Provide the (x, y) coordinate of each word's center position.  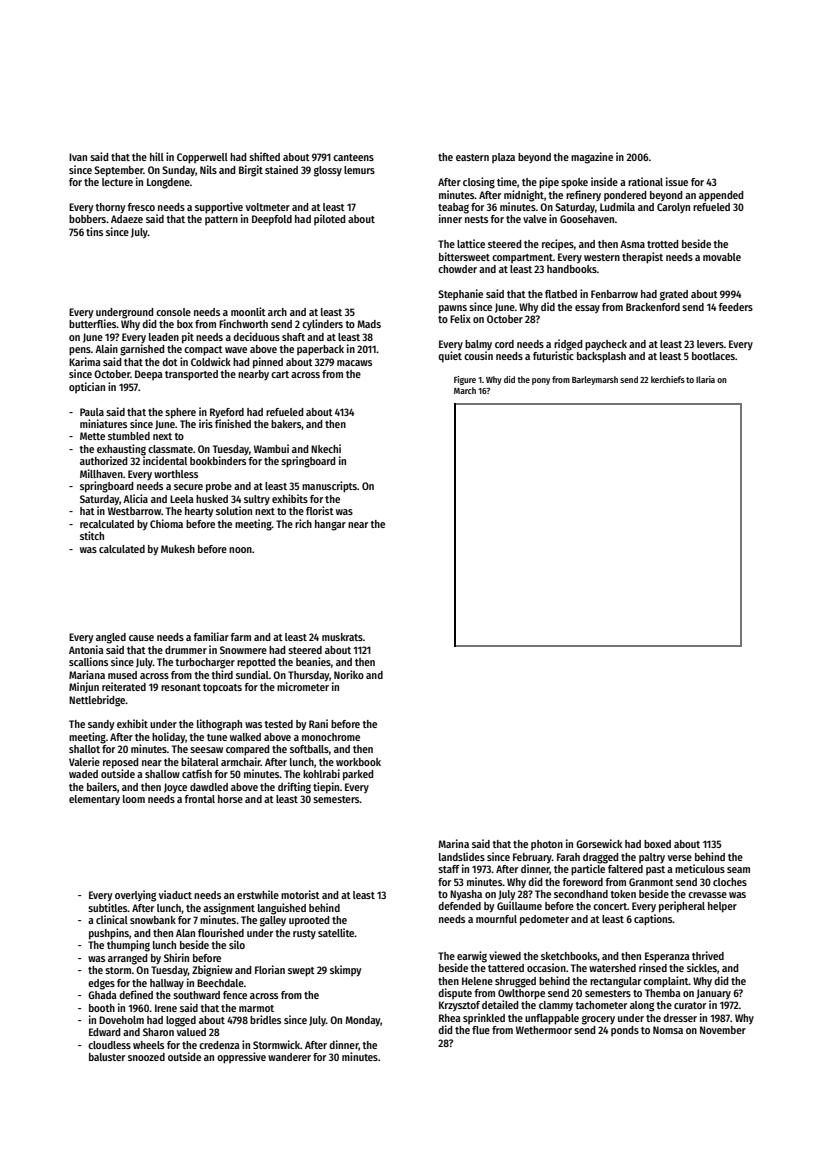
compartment (522, 258)
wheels (148, 1045)
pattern (221, 220)
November (723, 1030)
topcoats (222, 689)
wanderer (289, 1057)
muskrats (342, 637)
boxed (657, 844)
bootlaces (713, 356)
